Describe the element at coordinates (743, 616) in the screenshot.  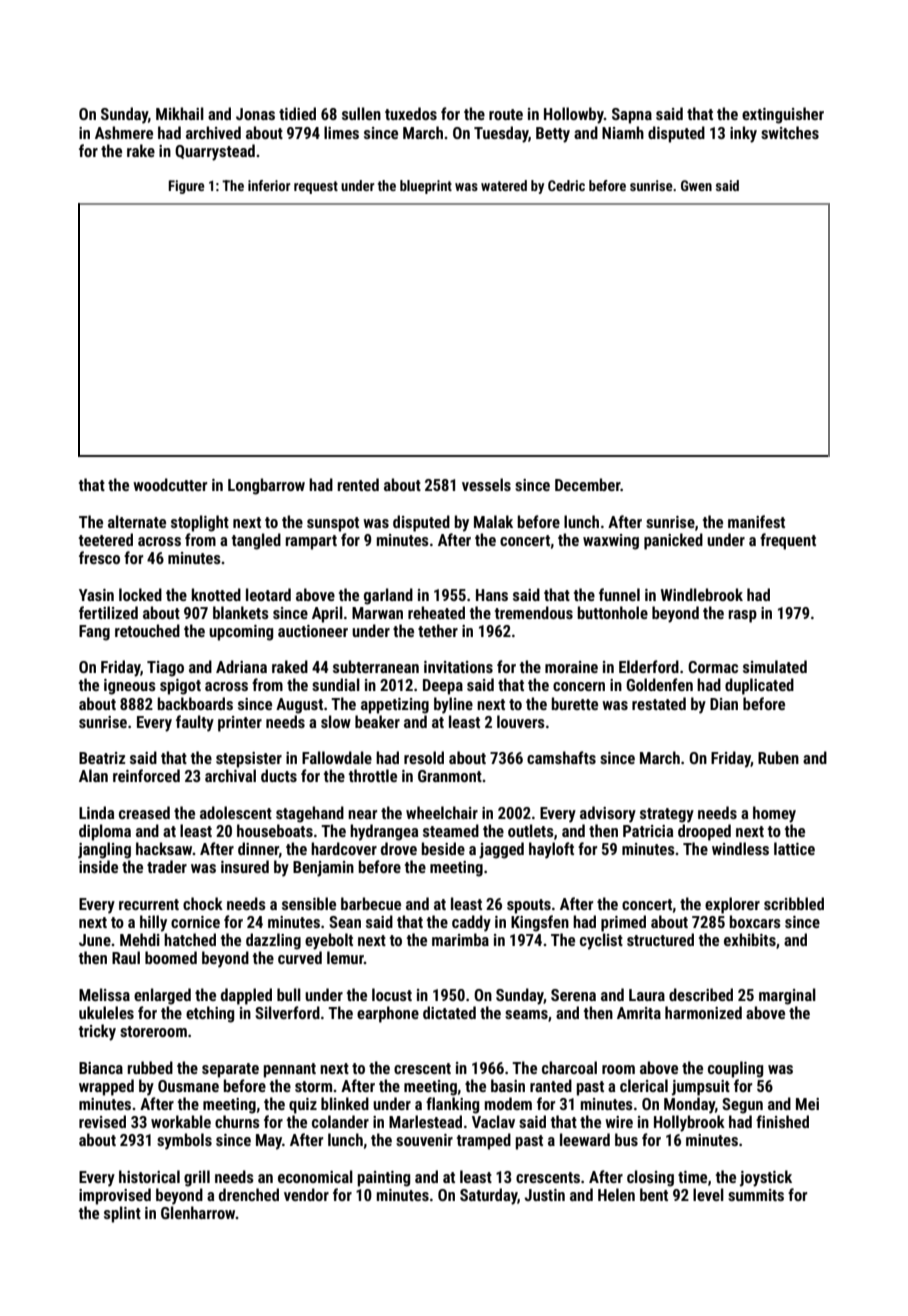
I see `rasp` at that location.
